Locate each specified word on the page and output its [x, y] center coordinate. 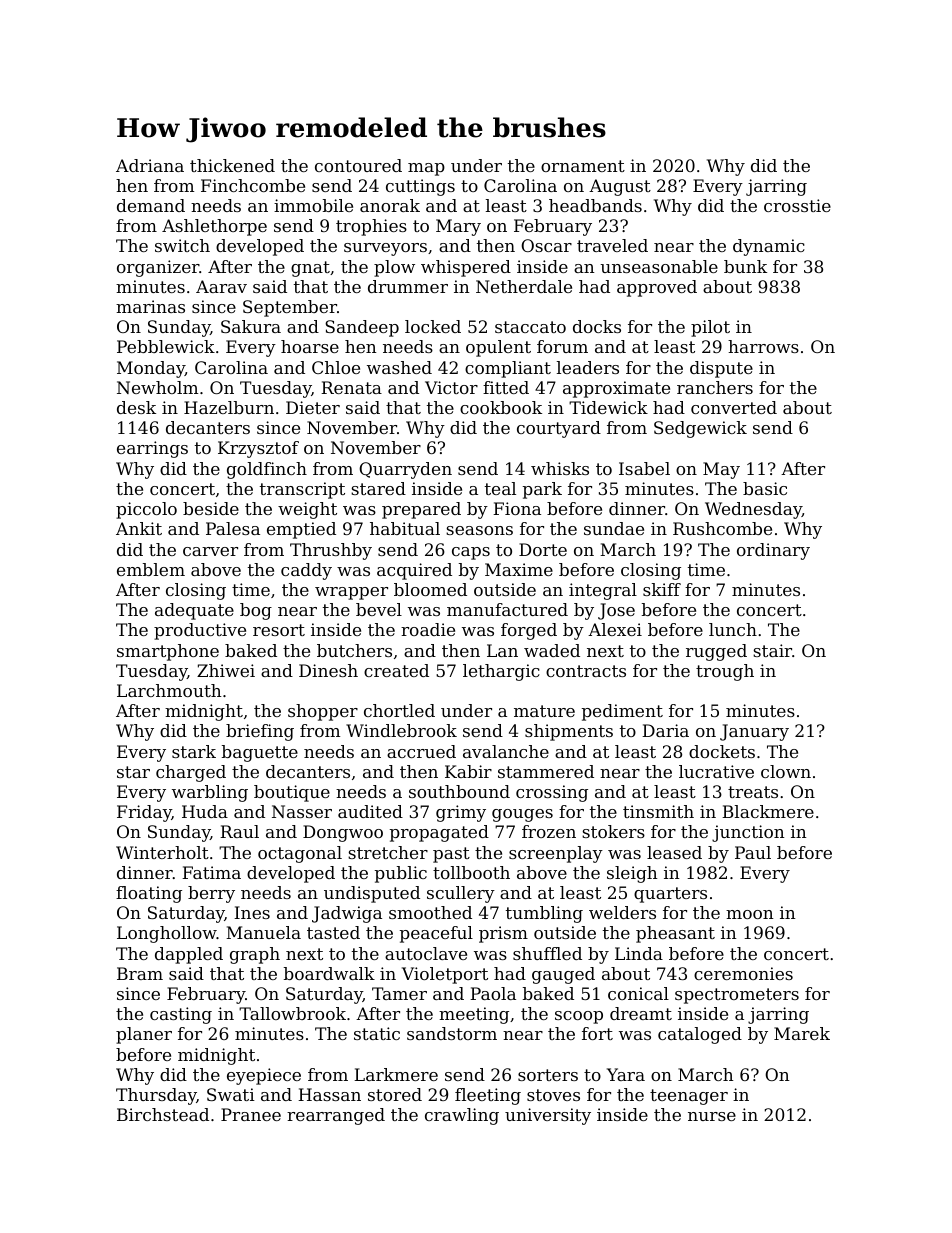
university [548, 1116]
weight [307, 510]
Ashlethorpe [214, 227]
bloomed [430, 589]
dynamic [769, 247]
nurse [712, 1116]
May [721, 470]
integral [603, 591]
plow [394, 268]
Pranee [251, 1114]
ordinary [773, 551]
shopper [323, 712]
